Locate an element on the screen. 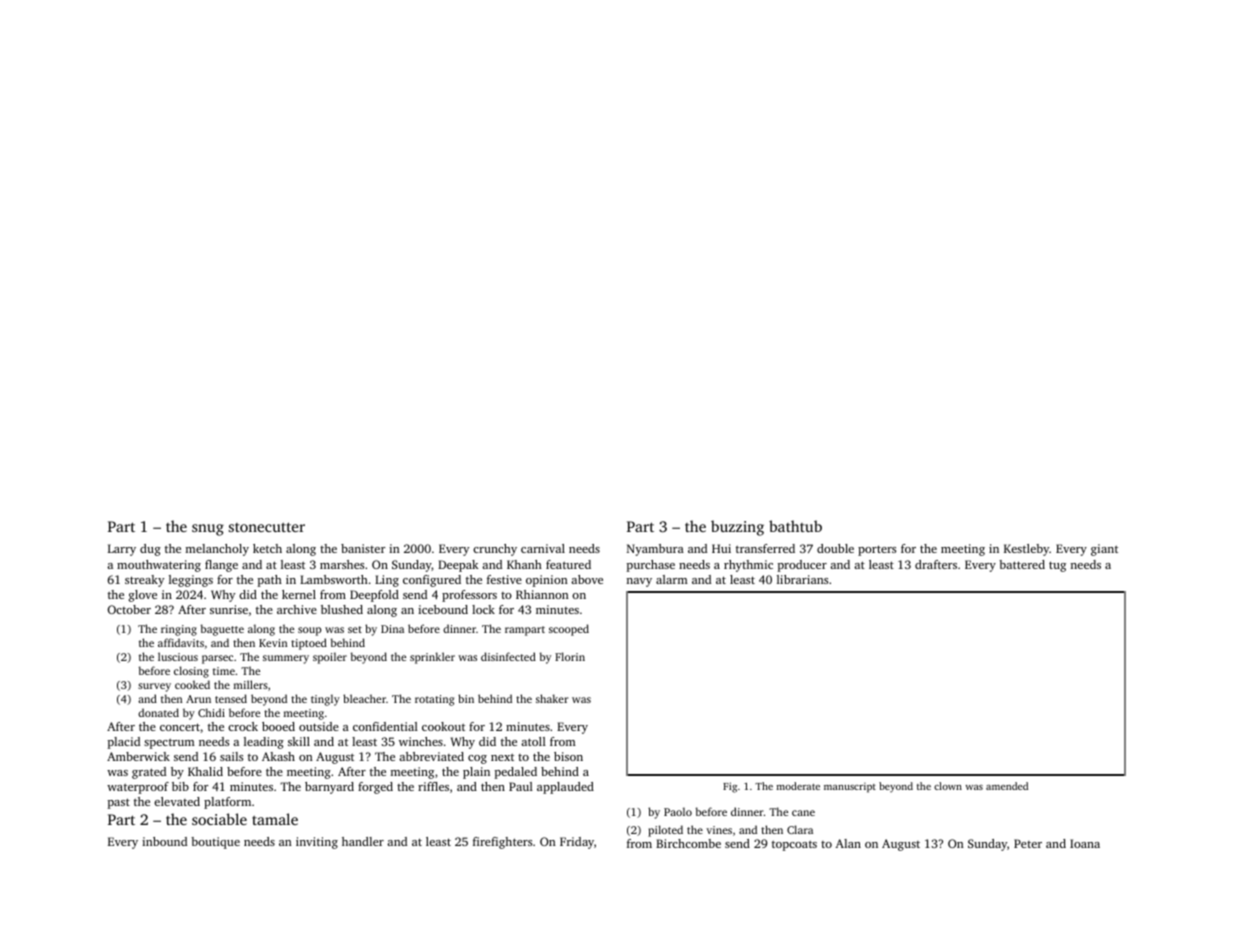 Image resolution: width=1233 pixels, height=952 pixels. Florin is located at coordinates (570, 656).
